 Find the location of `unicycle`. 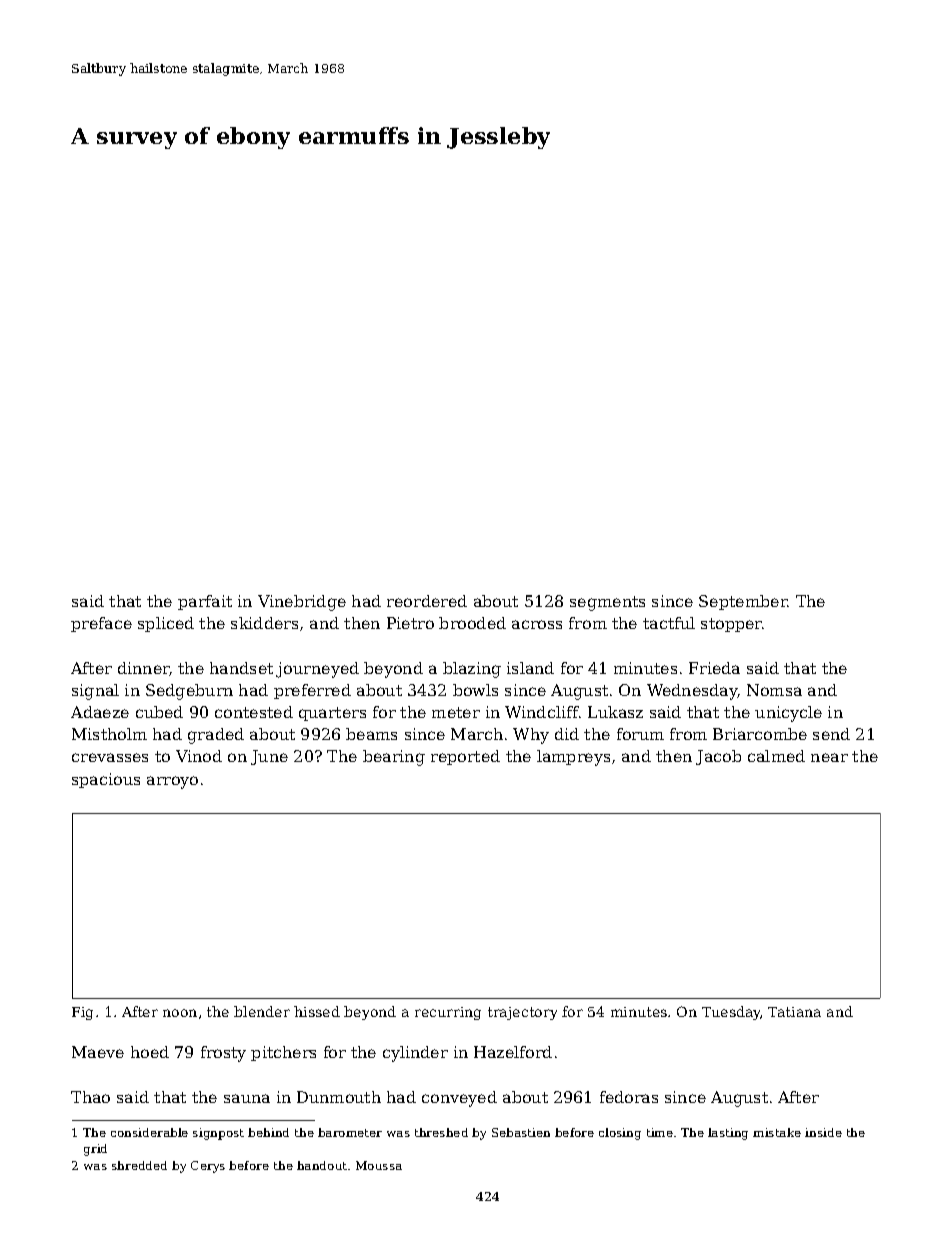

unicycle is located at coordinates (788, 714).
